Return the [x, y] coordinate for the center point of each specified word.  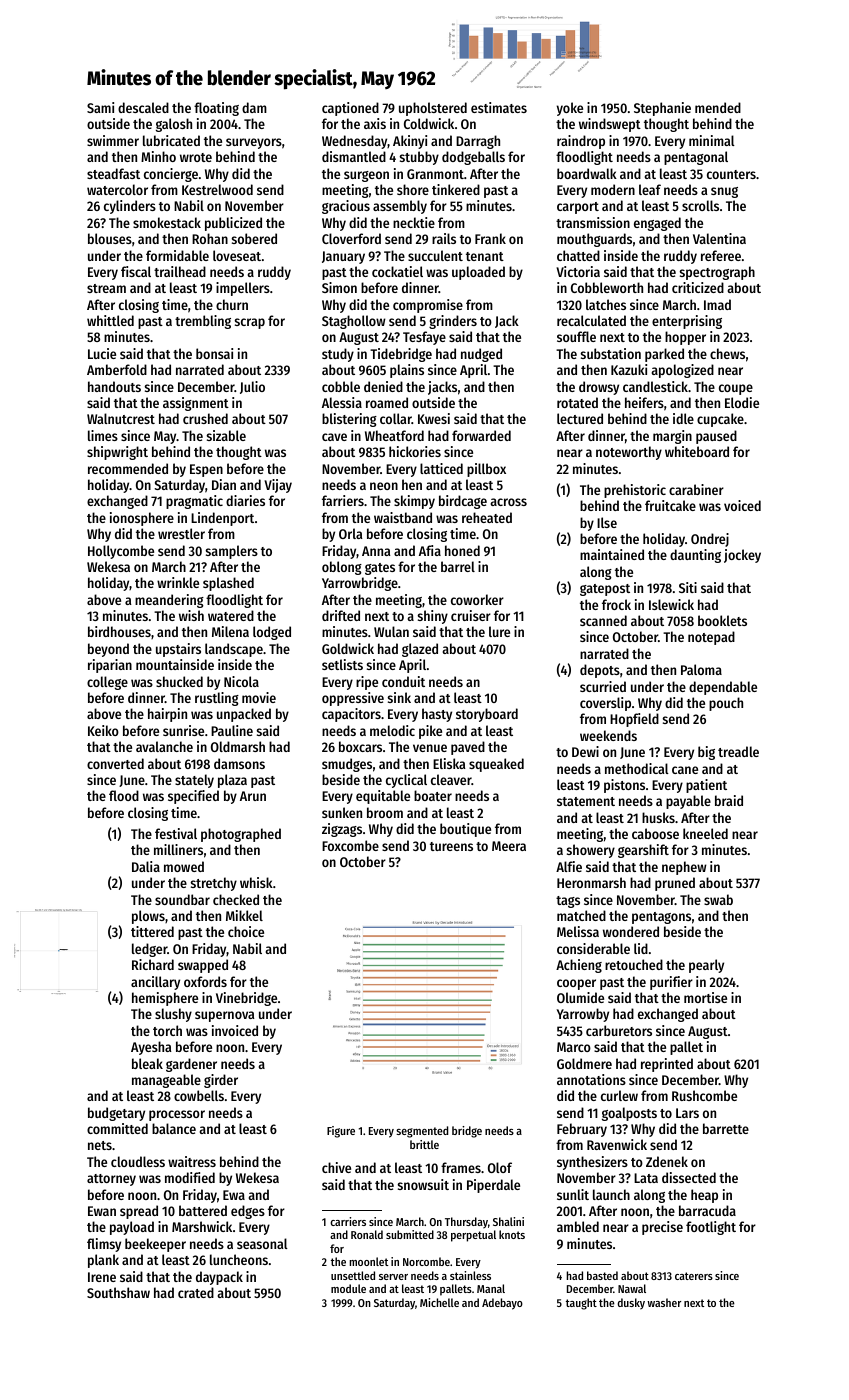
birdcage [463, 502]
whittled [110, 320]
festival [176, 833]
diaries [245, 500]
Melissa [578, 931]
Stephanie [662, 109]
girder [221, 1081]
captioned [350, 109]
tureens [451, 846]
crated [196, 1292]
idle [683, 418]
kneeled [705, 833]
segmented [422, 1132]
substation [611, 353]
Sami [100, 107]
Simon [339, 287]
